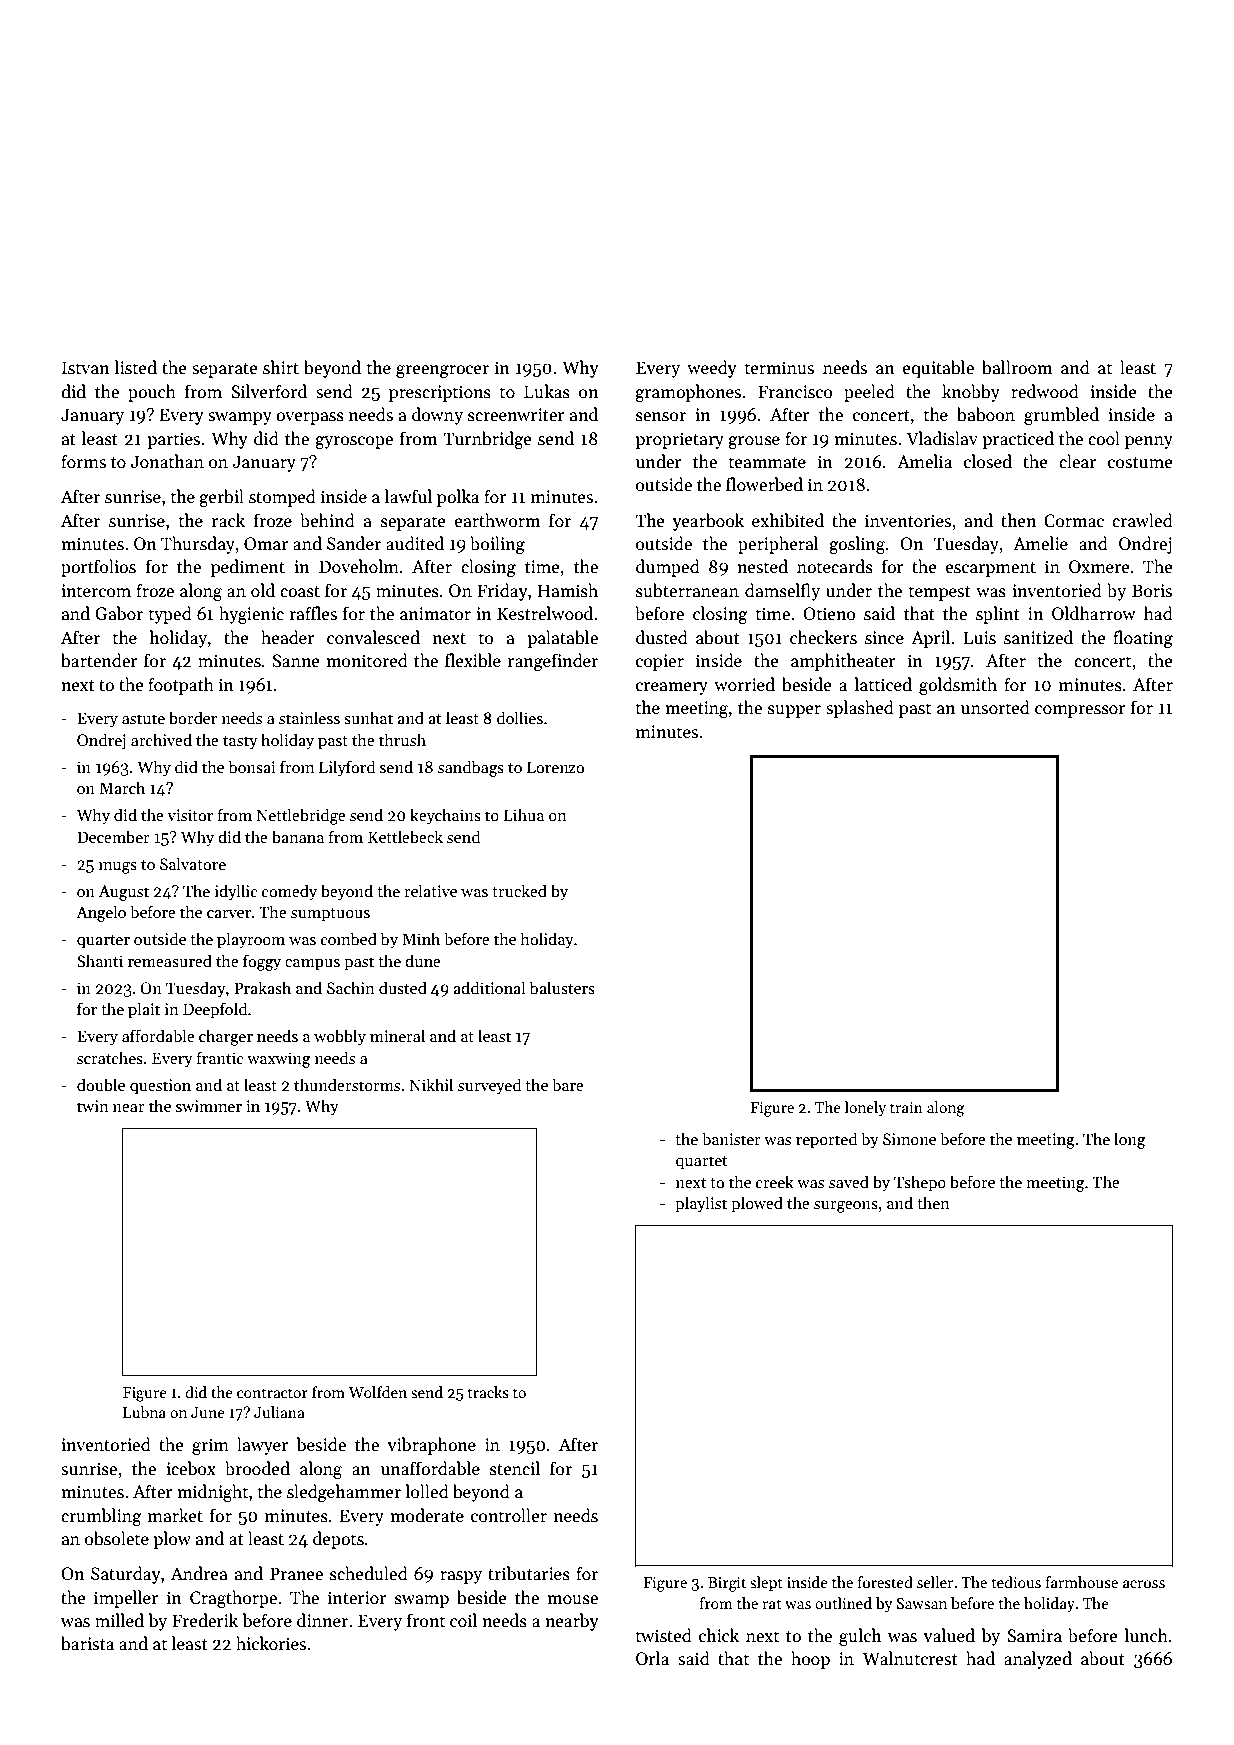 This screenshot has width=1234, height=1745. Describe the element at coordinates (170, 615) in the screenshot. I see `typed` at that location.
